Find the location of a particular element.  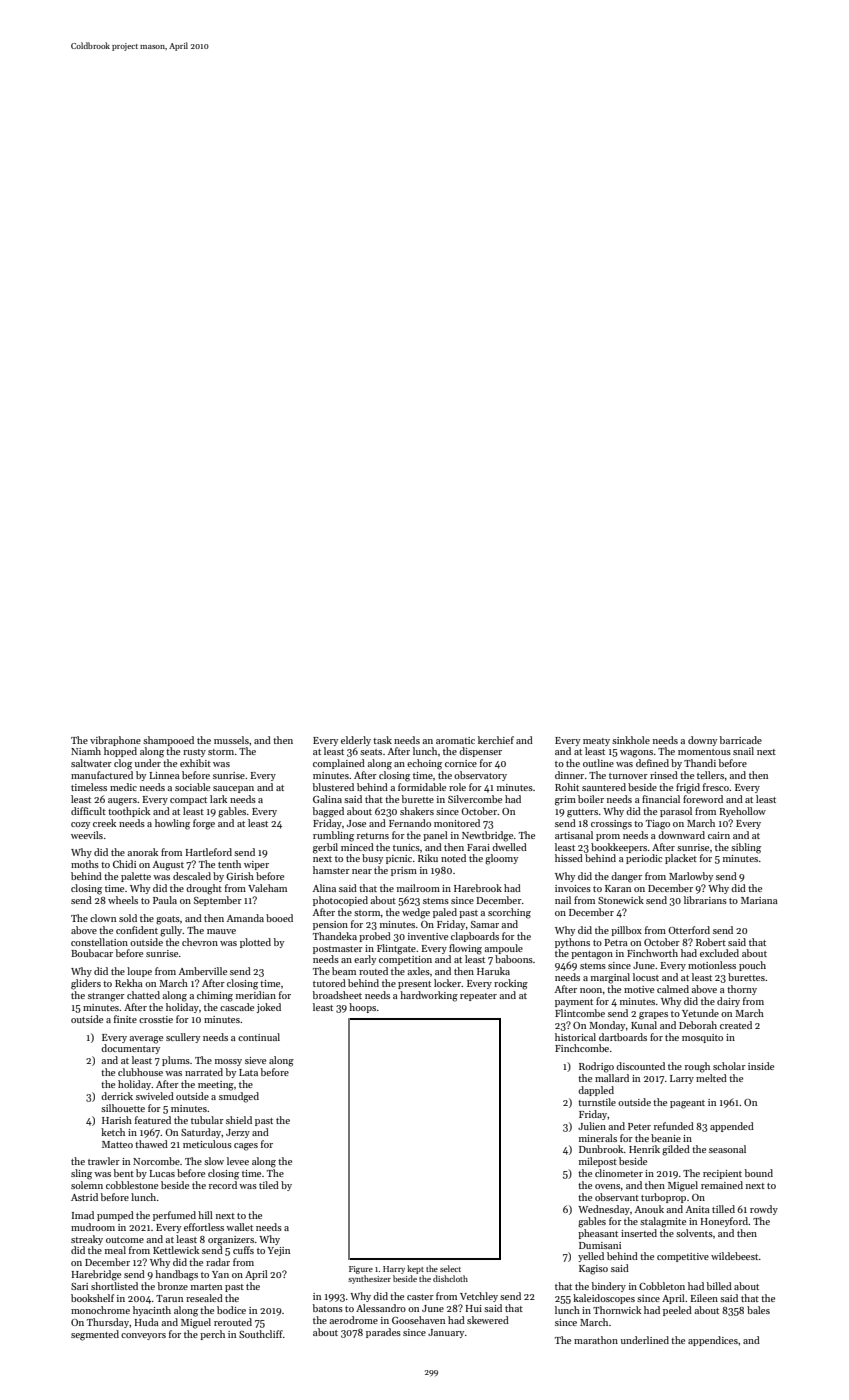

conveyors is located at coordinates (143, 1336).
